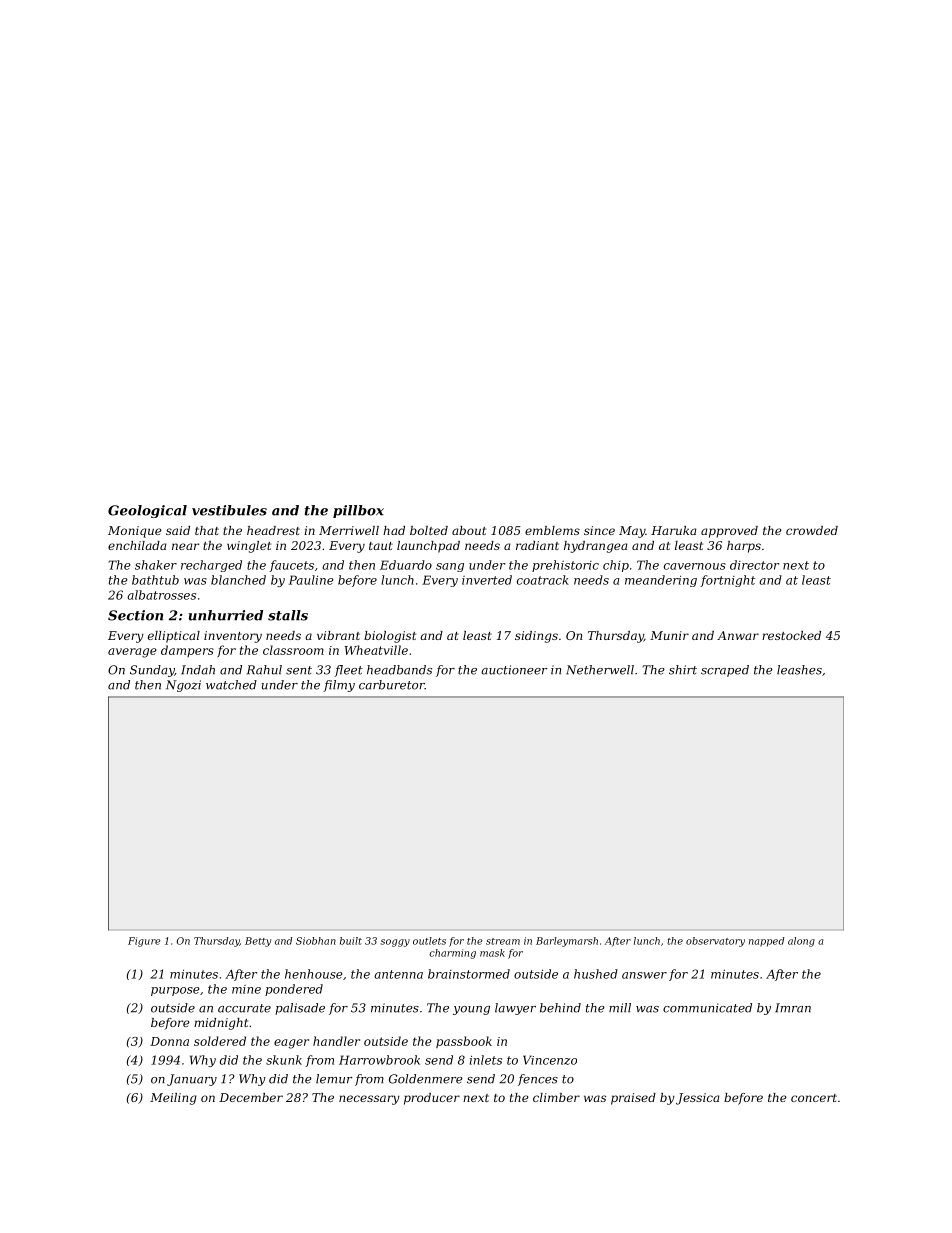  I want to click on vestibules, so click(229, 510).
